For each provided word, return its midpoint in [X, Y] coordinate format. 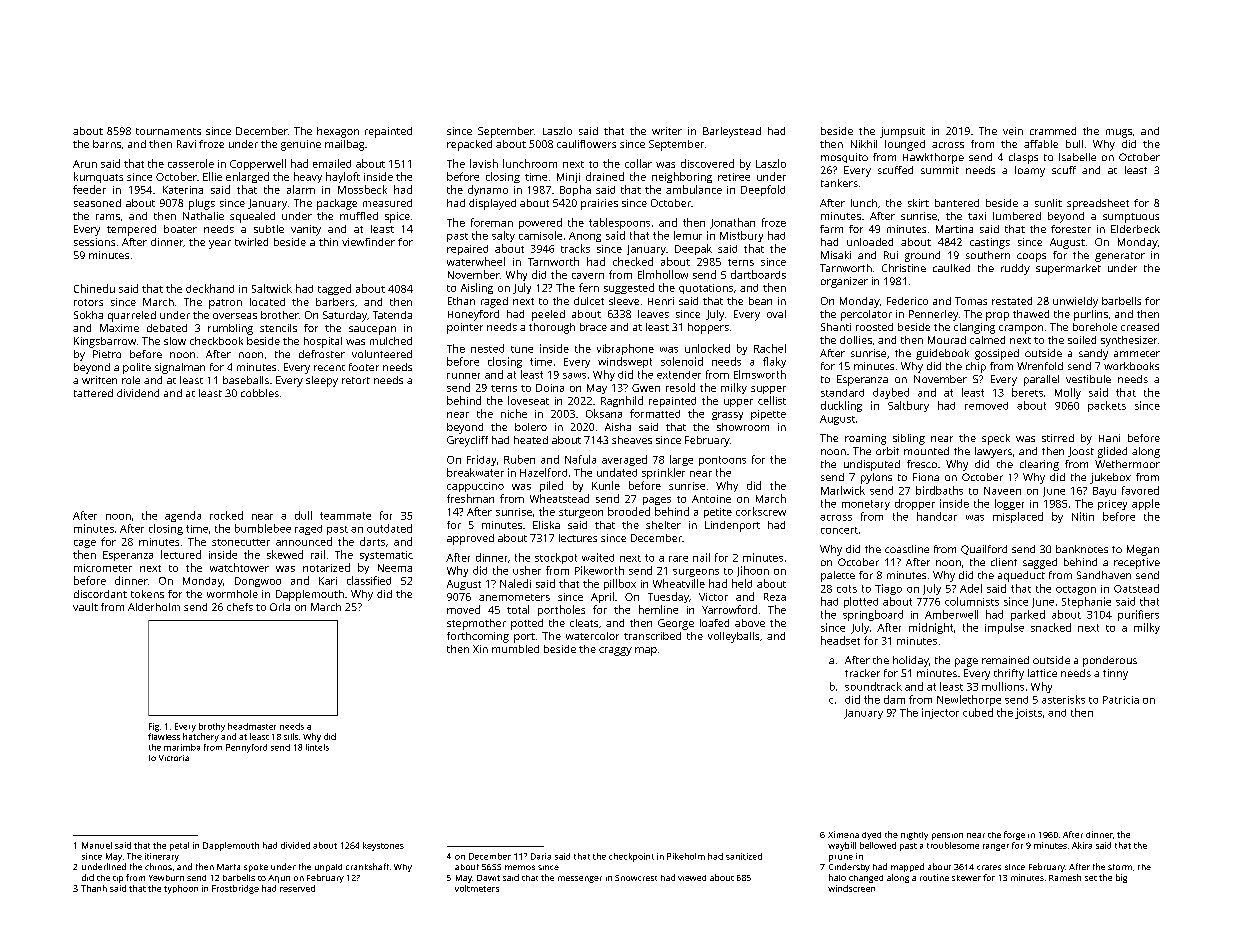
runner [463, 376]
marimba [182, 747]
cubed [978, 712]
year [220, 244]
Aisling [477, 288]
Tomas [971, 301]
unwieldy [1075, 302]
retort [356, 380]
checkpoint [631, 857]
